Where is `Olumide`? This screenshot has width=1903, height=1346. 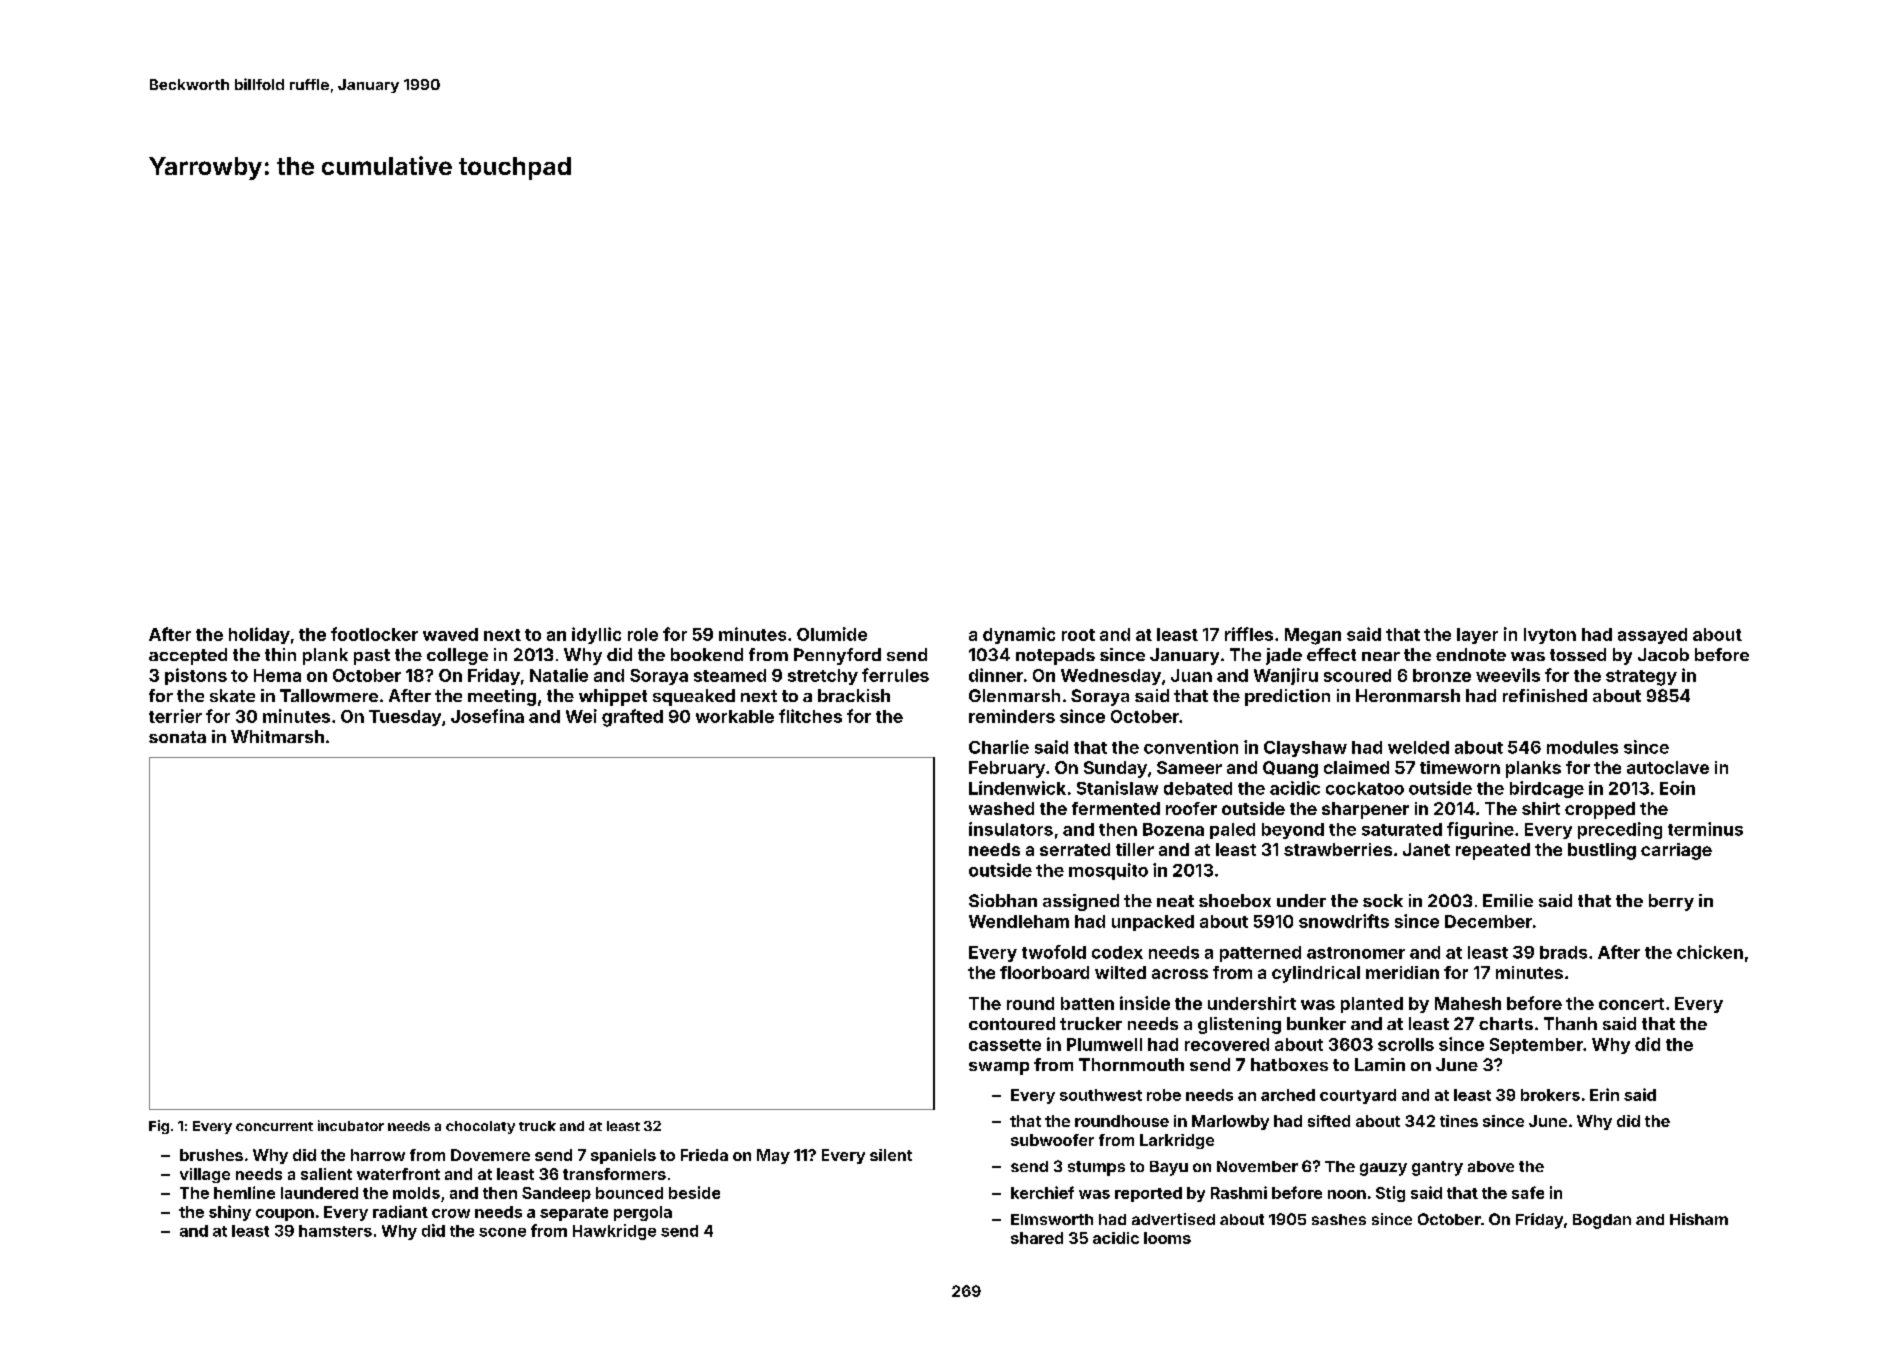
Olumide is located at coordinates (832, 634).
